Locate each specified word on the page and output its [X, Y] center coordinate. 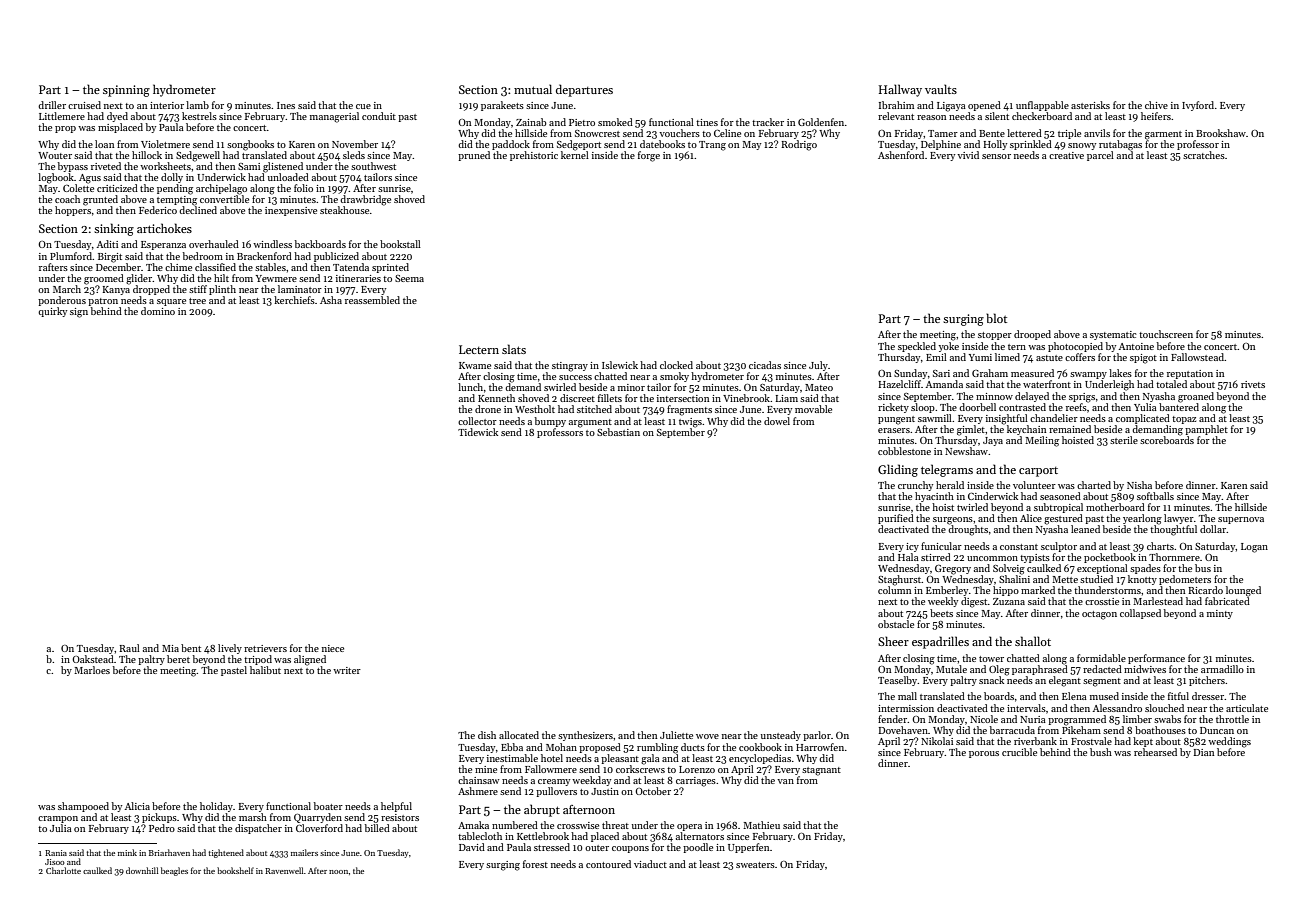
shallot [1033, 641]
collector [477, 421]
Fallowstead [1197, 357]
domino [158, 311]
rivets [1253, 384]
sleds [354, 155]
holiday [216, 807]
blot [996, 318]
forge [649, 156]
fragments [689, 410]
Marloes [92, 670]
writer [347, 670]
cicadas [765, 365]
